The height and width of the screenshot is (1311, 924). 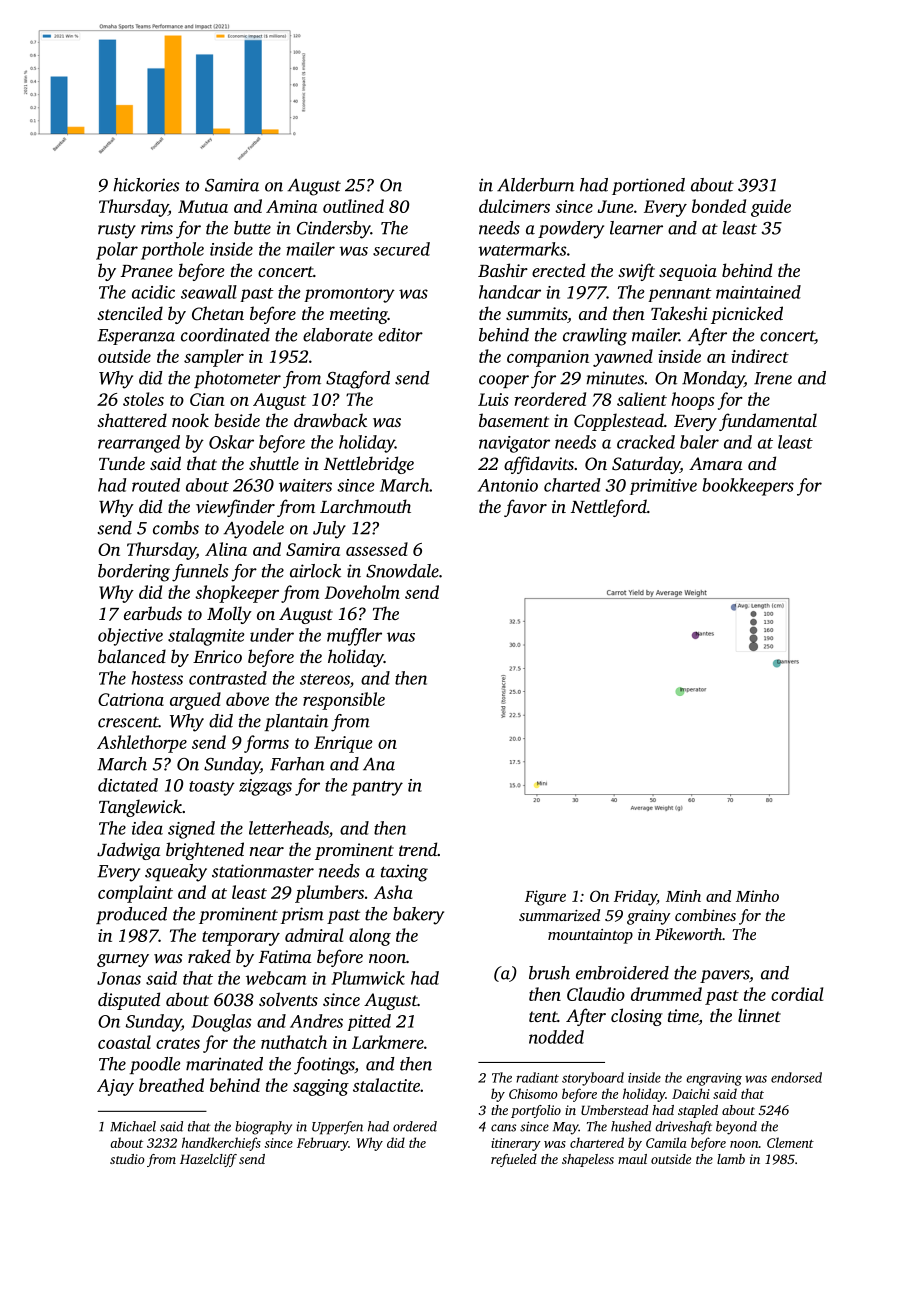 I want to click on time, so click(x=683, y=1017).
